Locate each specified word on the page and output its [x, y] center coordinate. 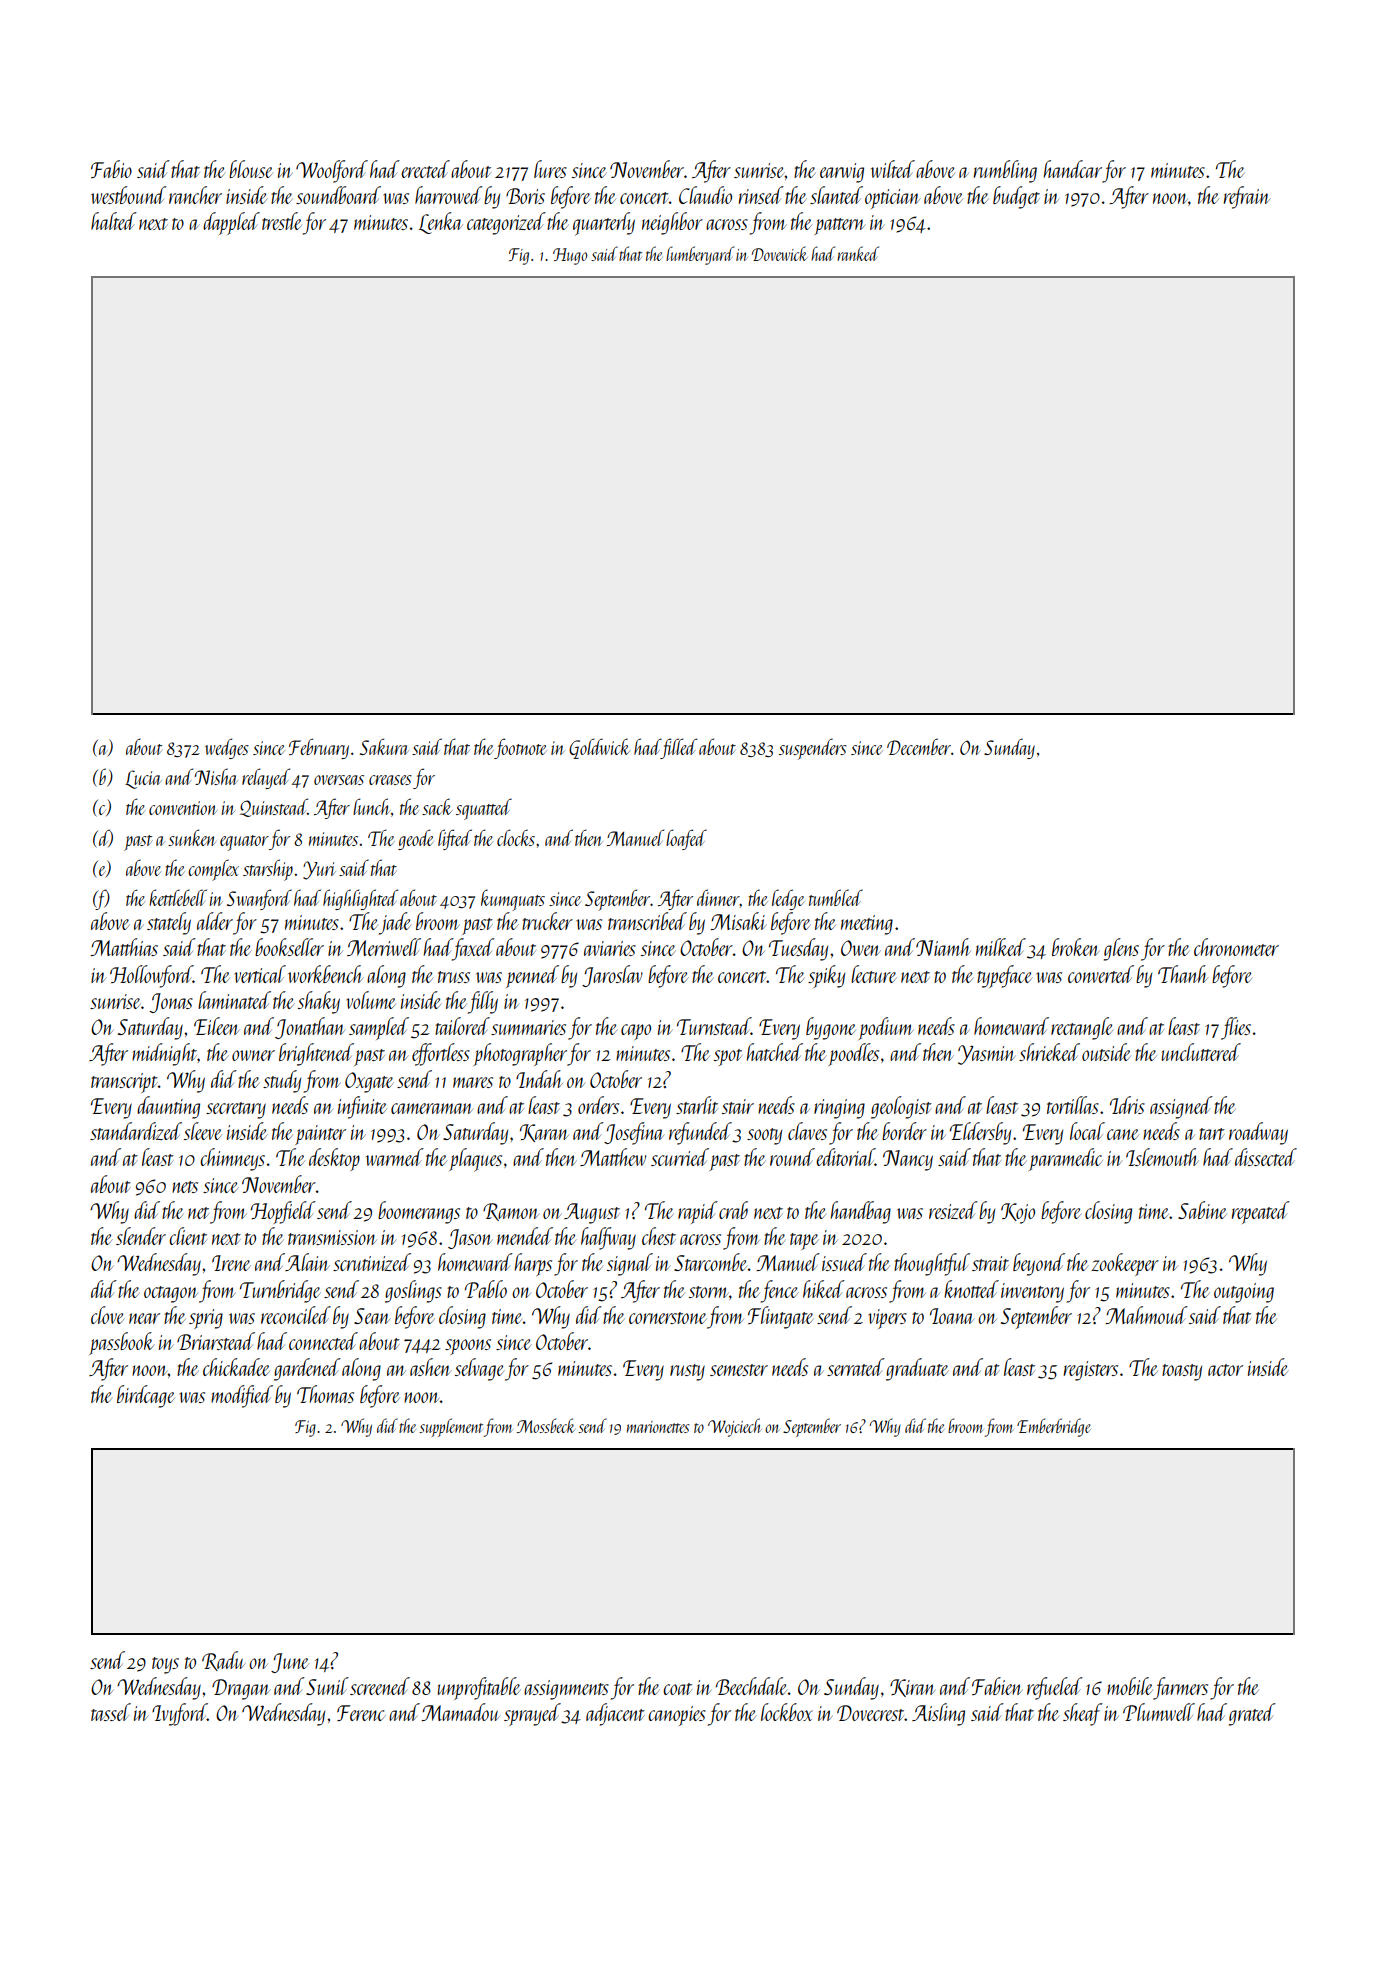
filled [679, 748]
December [919, 746]
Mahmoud [1146, 1315]
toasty [1182, 1372]
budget [1016, 197]
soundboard [338, 195]
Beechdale [751, 1686]
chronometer [1236, 947]
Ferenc [361, 1713]
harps [533, 1264]
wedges [227, 748]
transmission [332, 1237]
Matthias [124, 947]
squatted [484, 809]
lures [550, 169]
